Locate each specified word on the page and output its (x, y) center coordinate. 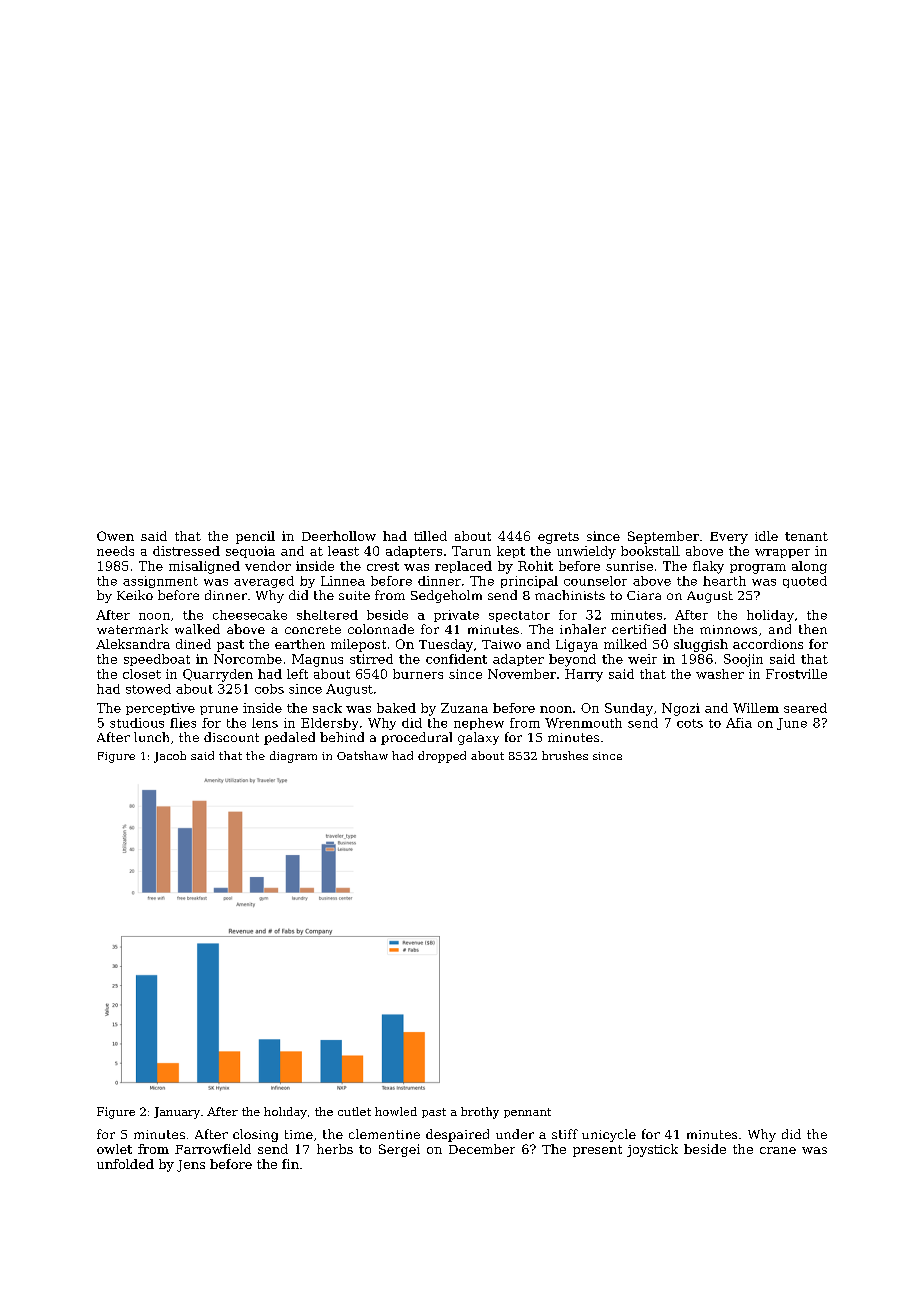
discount (231, 737)
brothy (480, 1113)
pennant (527, 1113)
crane (778, 1150)
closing (255, 1135)
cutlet (354, 1111)
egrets (558, 538)
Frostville (796, 674)
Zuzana (464, 708)
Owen (115, 536)
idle (766, 536)
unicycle (609, 1135)
